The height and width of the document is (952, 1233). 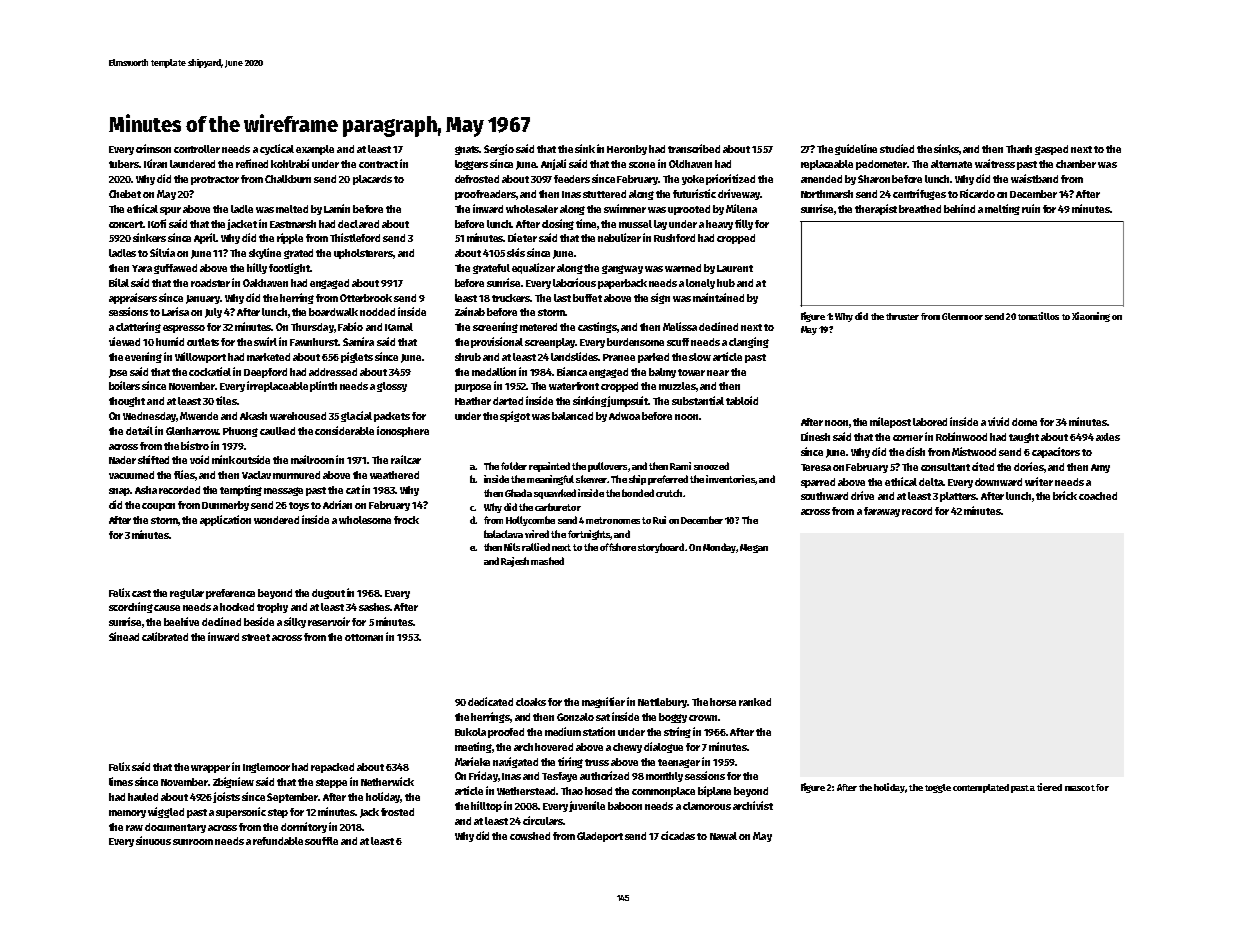 I want to click on wondered, so click(x=276, y=520).
